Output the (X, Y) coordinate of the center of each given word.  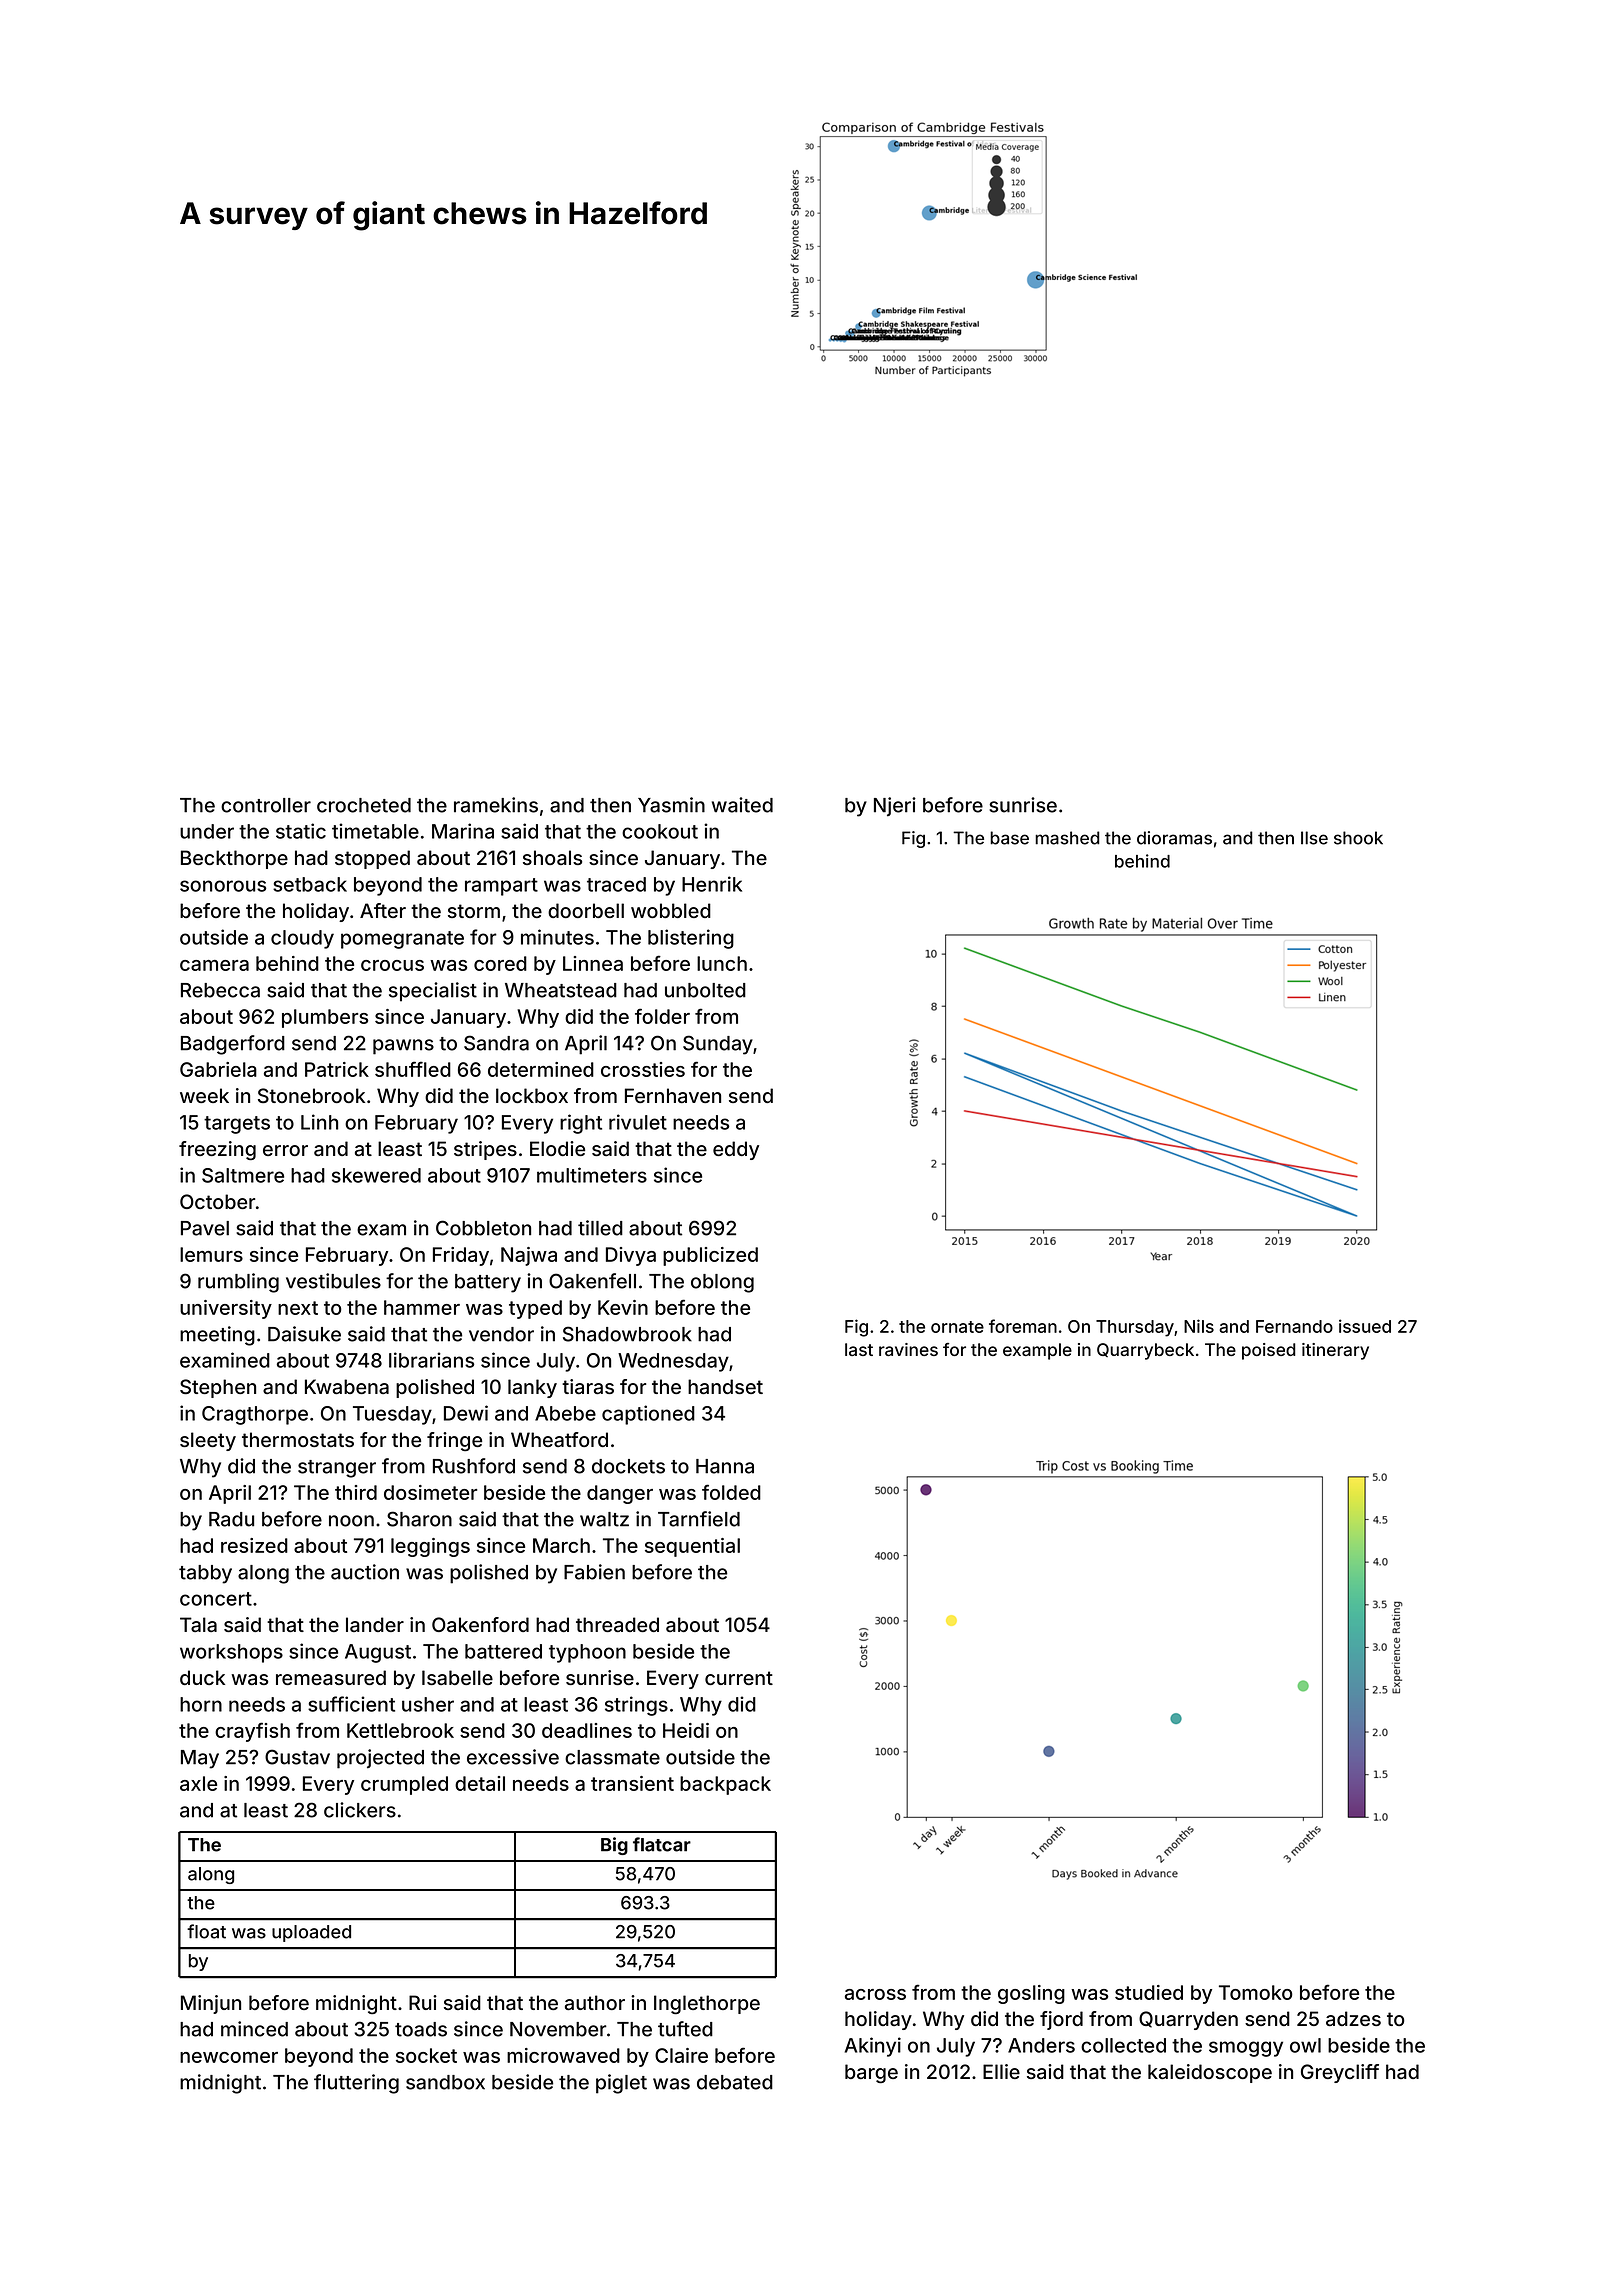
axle (198, 1783)
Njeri (895, 807)
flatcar (662, 1844)
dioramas (1174, 838)
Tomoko (1255, 1992)
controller (266, 805)
